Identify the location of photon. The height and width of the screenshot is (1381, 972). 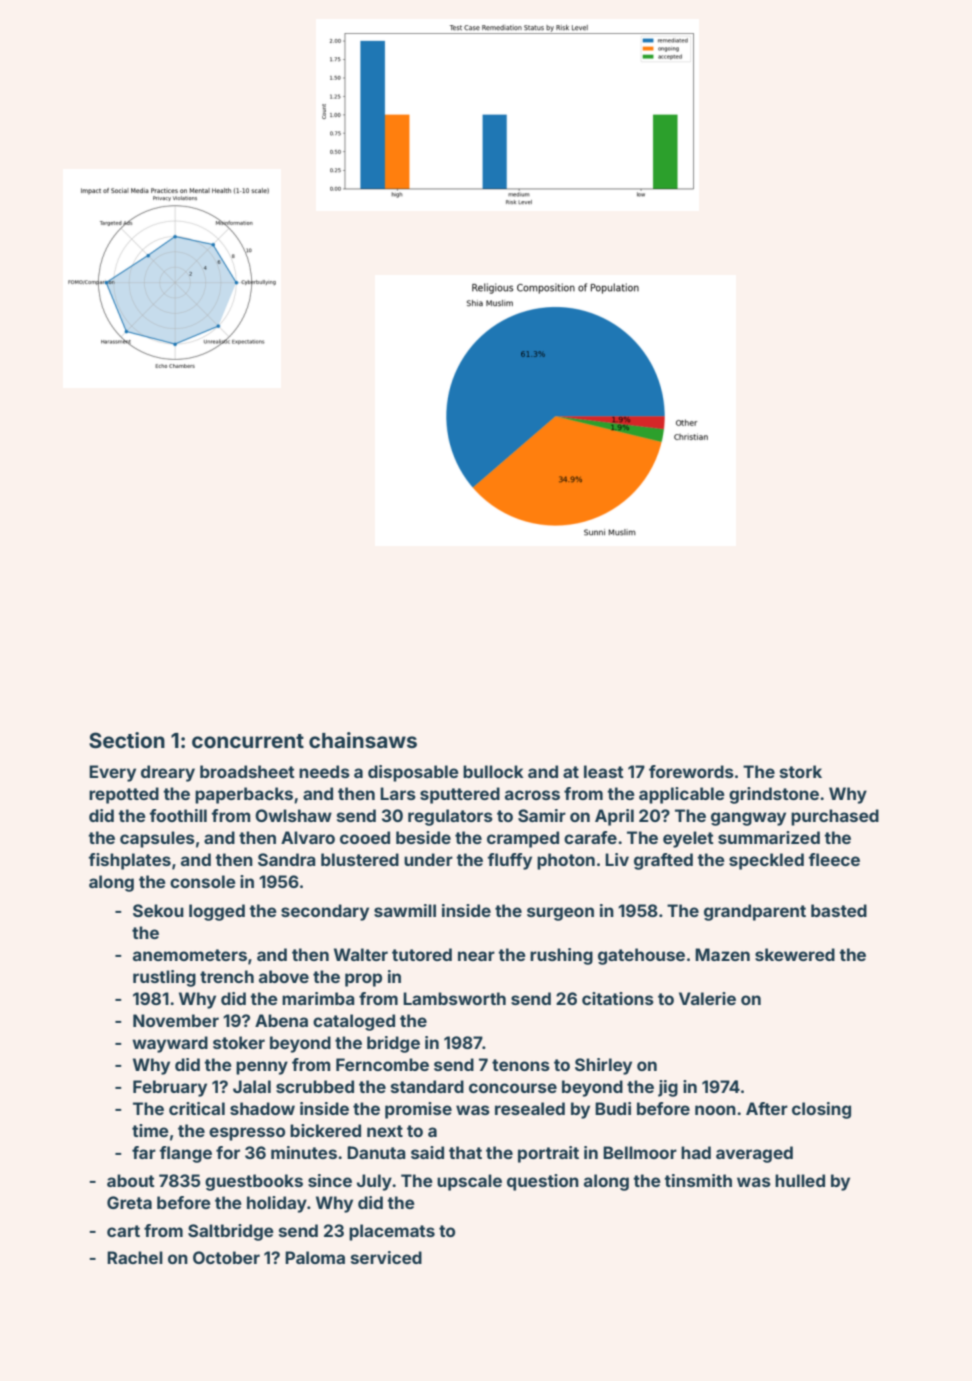
(566, 861).
